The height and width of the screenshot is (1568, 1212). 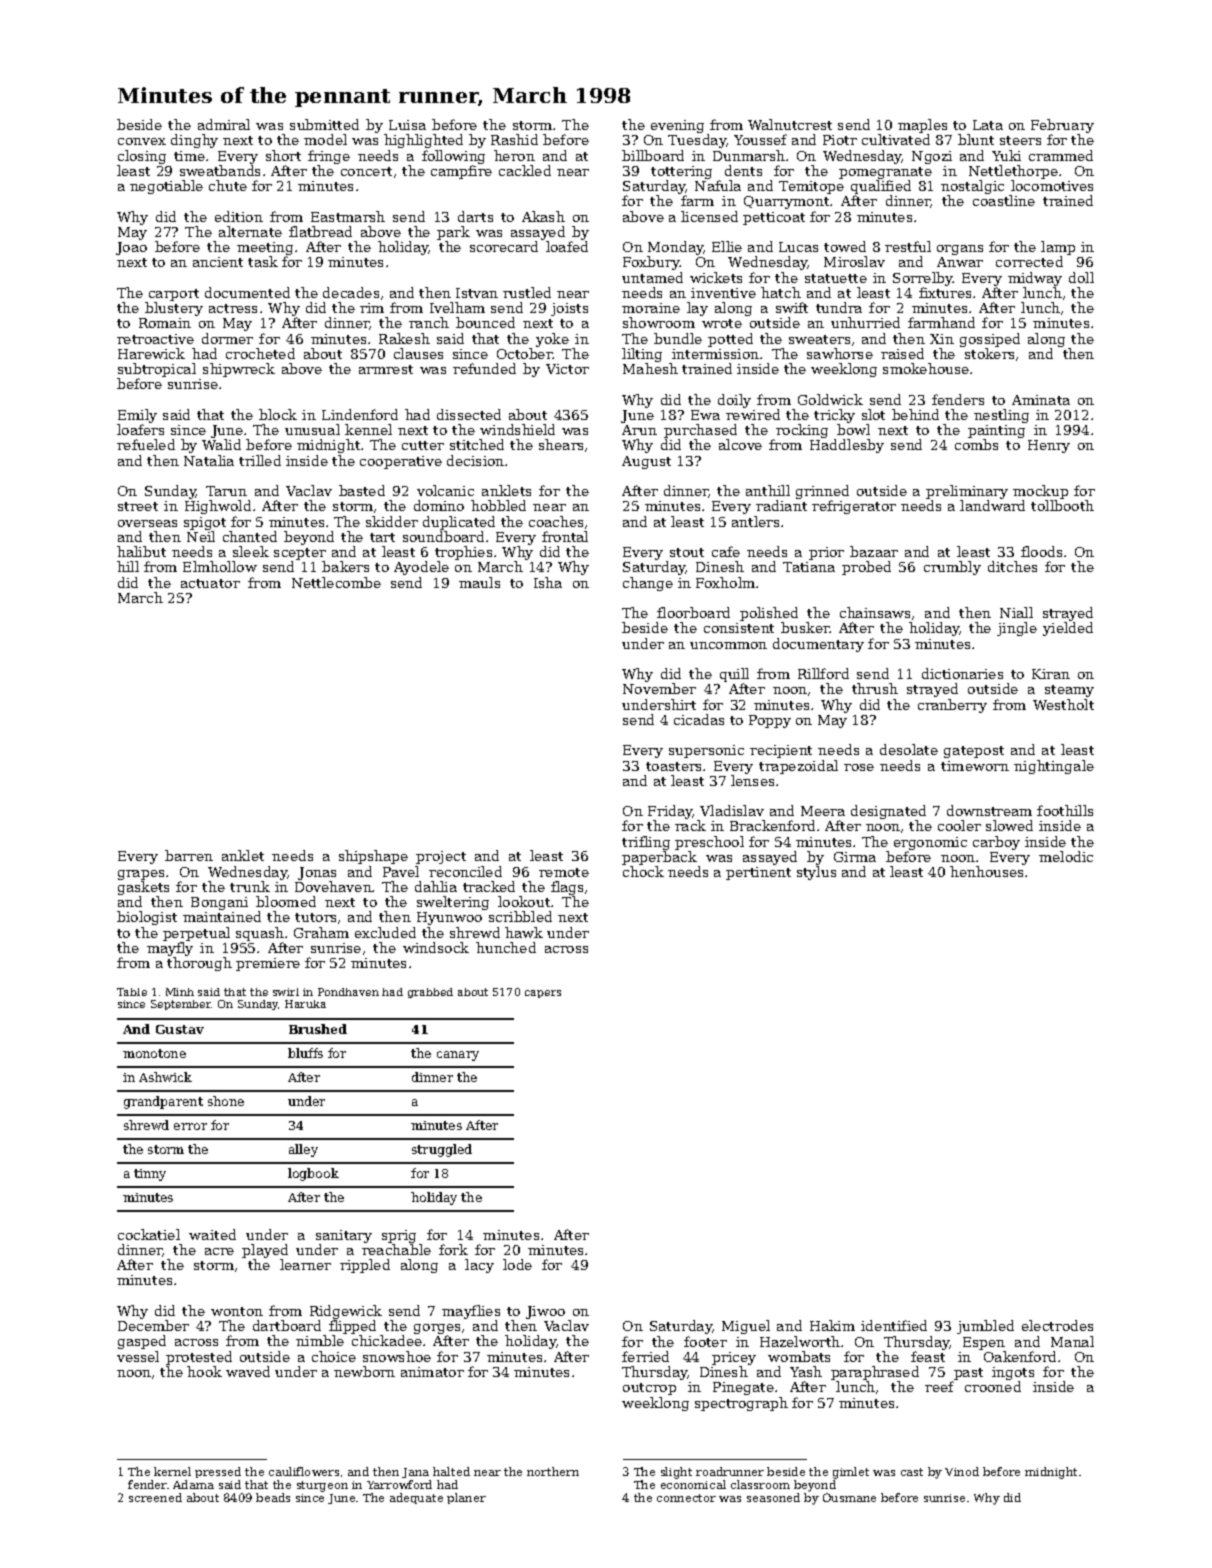 What do you see at coordinates (189, 855) in the screenshot?
I see `barren` at bounding box center [189, 855].
